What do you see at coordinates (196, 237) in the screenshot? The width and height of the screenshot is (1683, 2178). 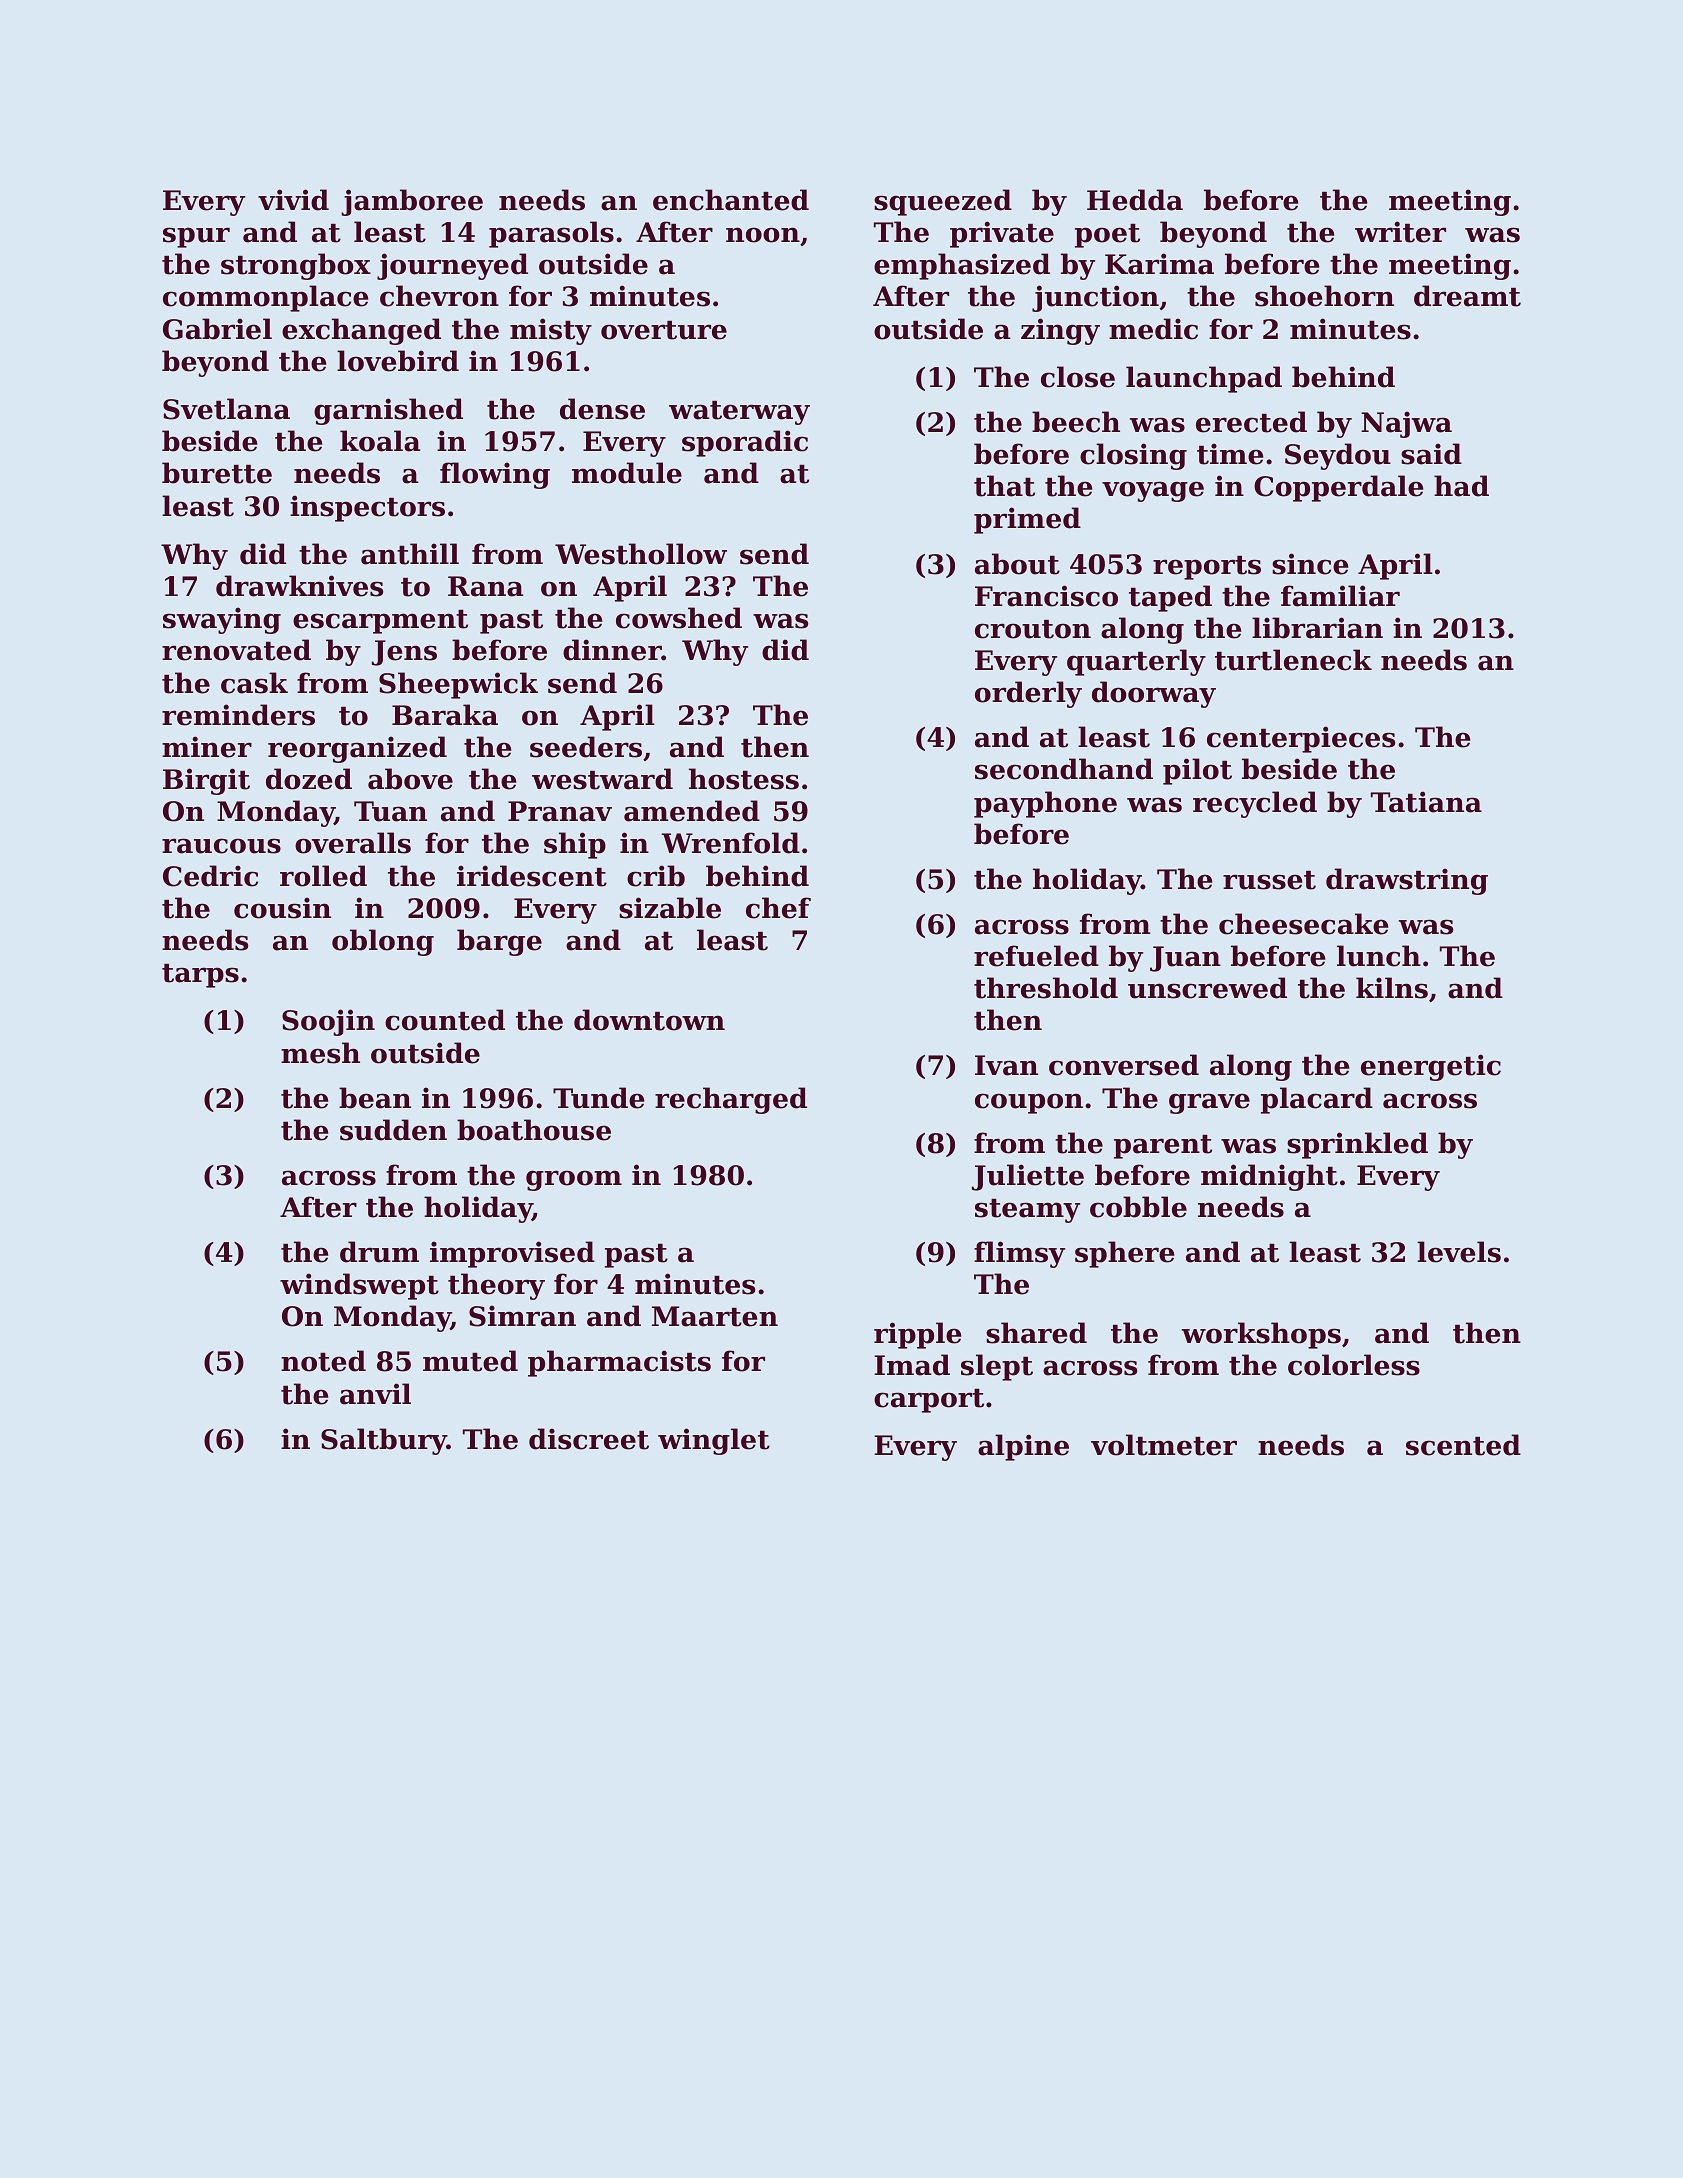 I see `spur` at bounding box center [196, 237].
